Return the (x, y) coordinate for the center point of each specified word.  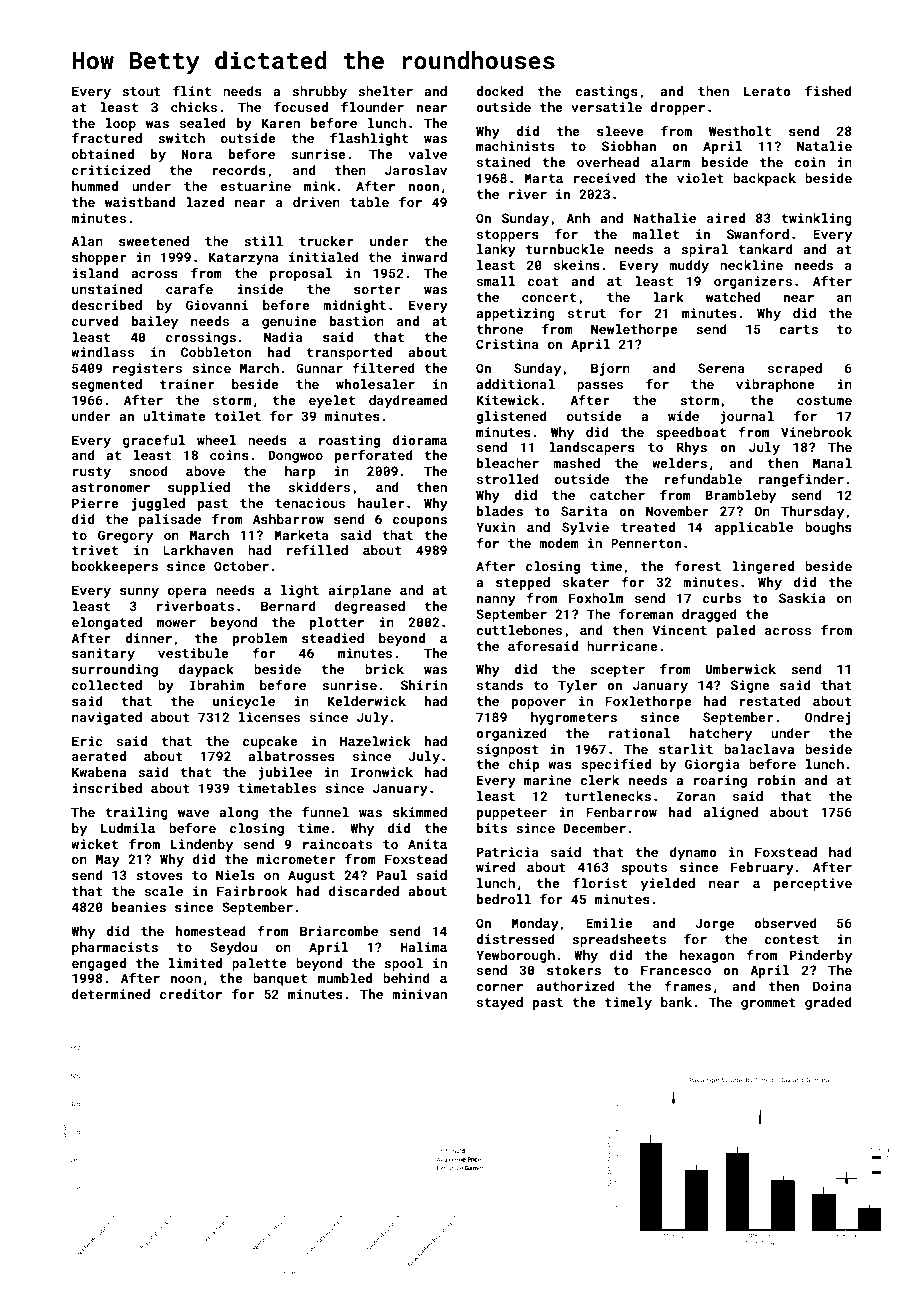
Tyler (577, 686)
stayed (500, 1003)
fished (828, 91)
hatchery (721, 734)
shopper (99, 258)
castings (606, 92)
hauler (381, 503)
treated (648, 527)
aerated (99, 756)
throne (499, 329)
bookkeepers (115, 567)
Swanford (758, 234)
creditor (191, 994)
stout (141, 91)
